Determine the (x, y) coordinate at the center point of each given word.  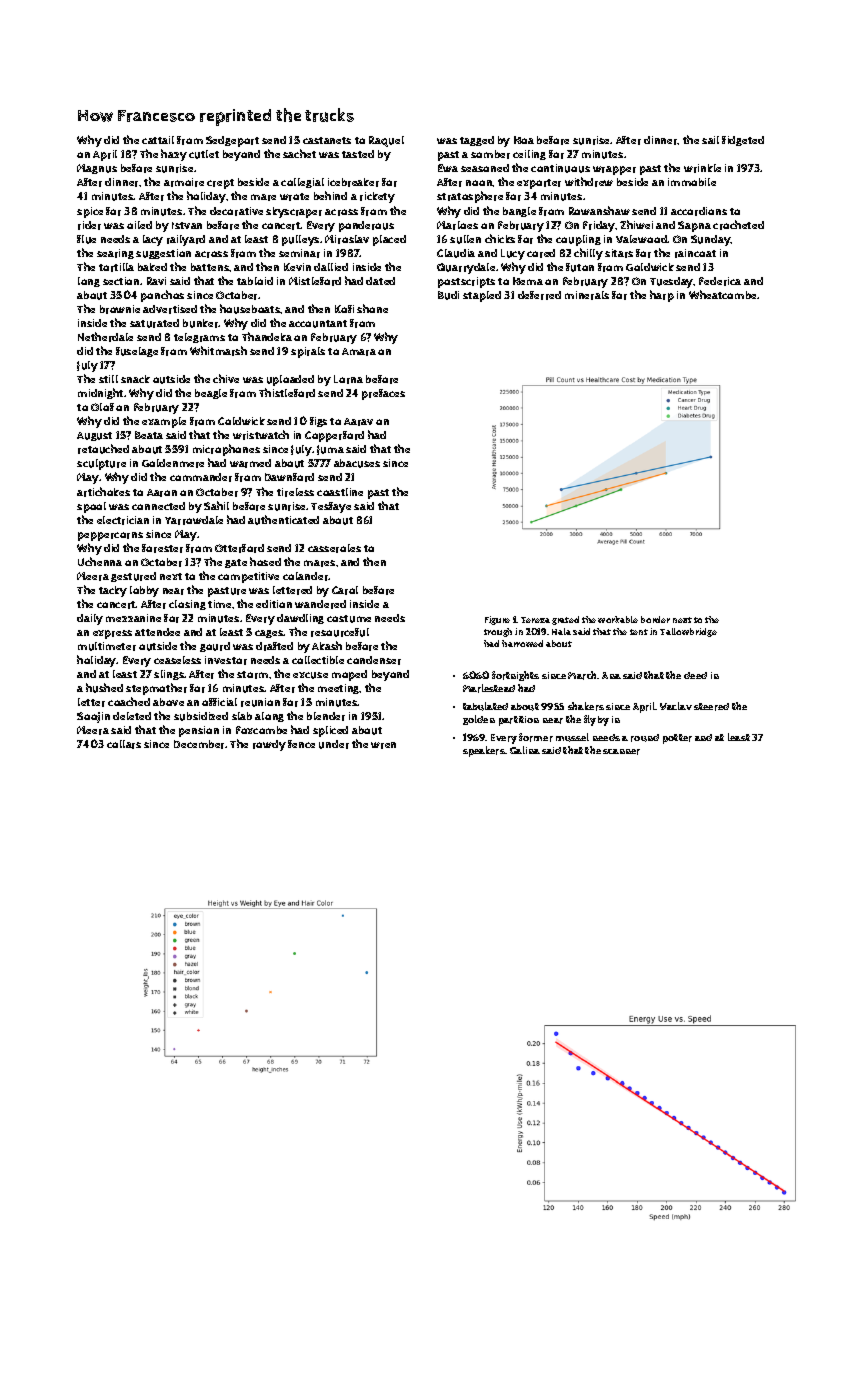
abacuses (357, 463)
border (655, 619)
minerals (587, 295)
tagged (477, 141)
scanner (621, 752)
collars (124, 744)
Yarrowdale (194, 520)
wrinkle (702, 168)
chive (226, 378)
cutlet (204, 154)
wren (383, 745)
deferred (539, 295)
